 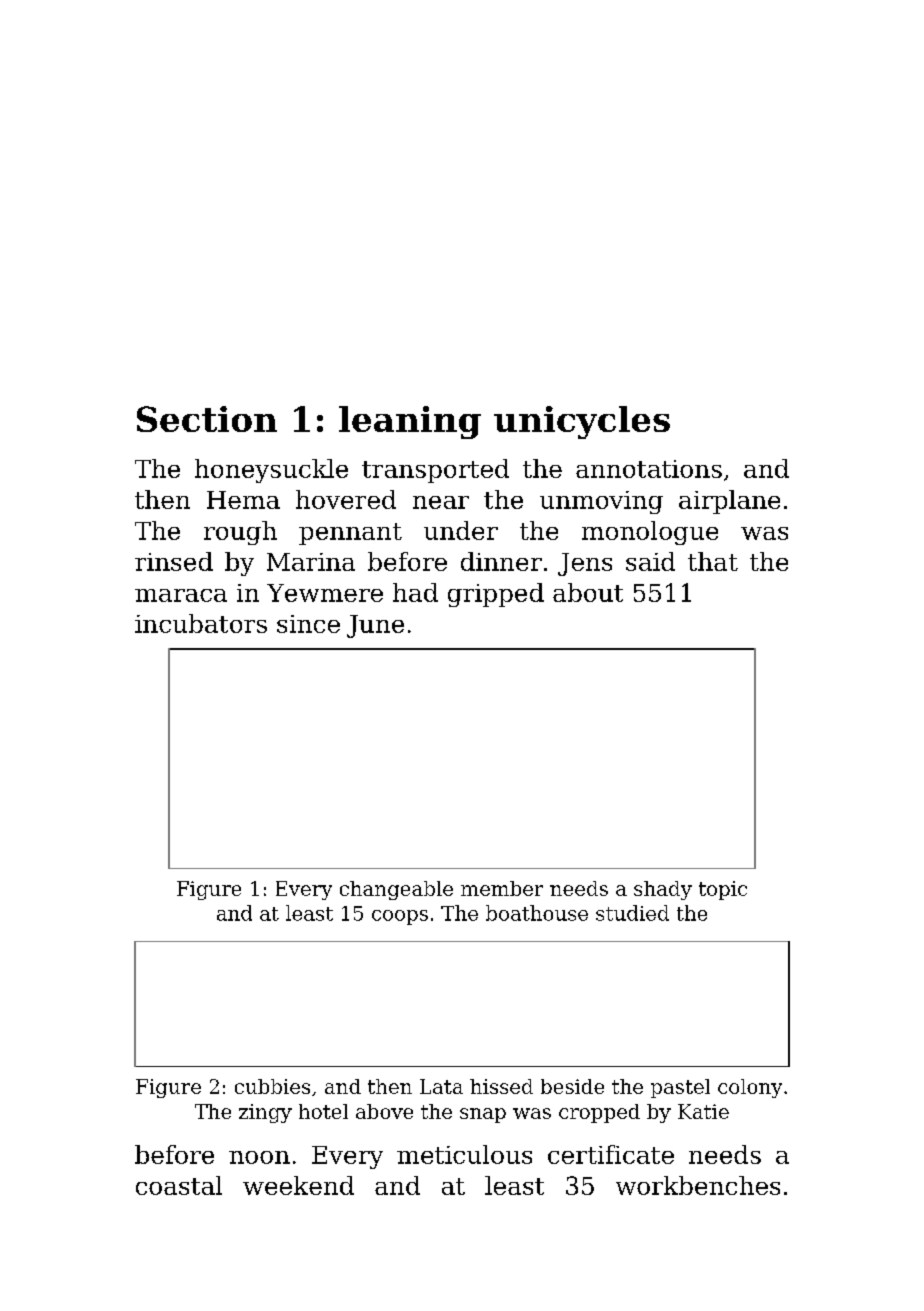 I want to click on changeable, so click(x=396, y=890).
